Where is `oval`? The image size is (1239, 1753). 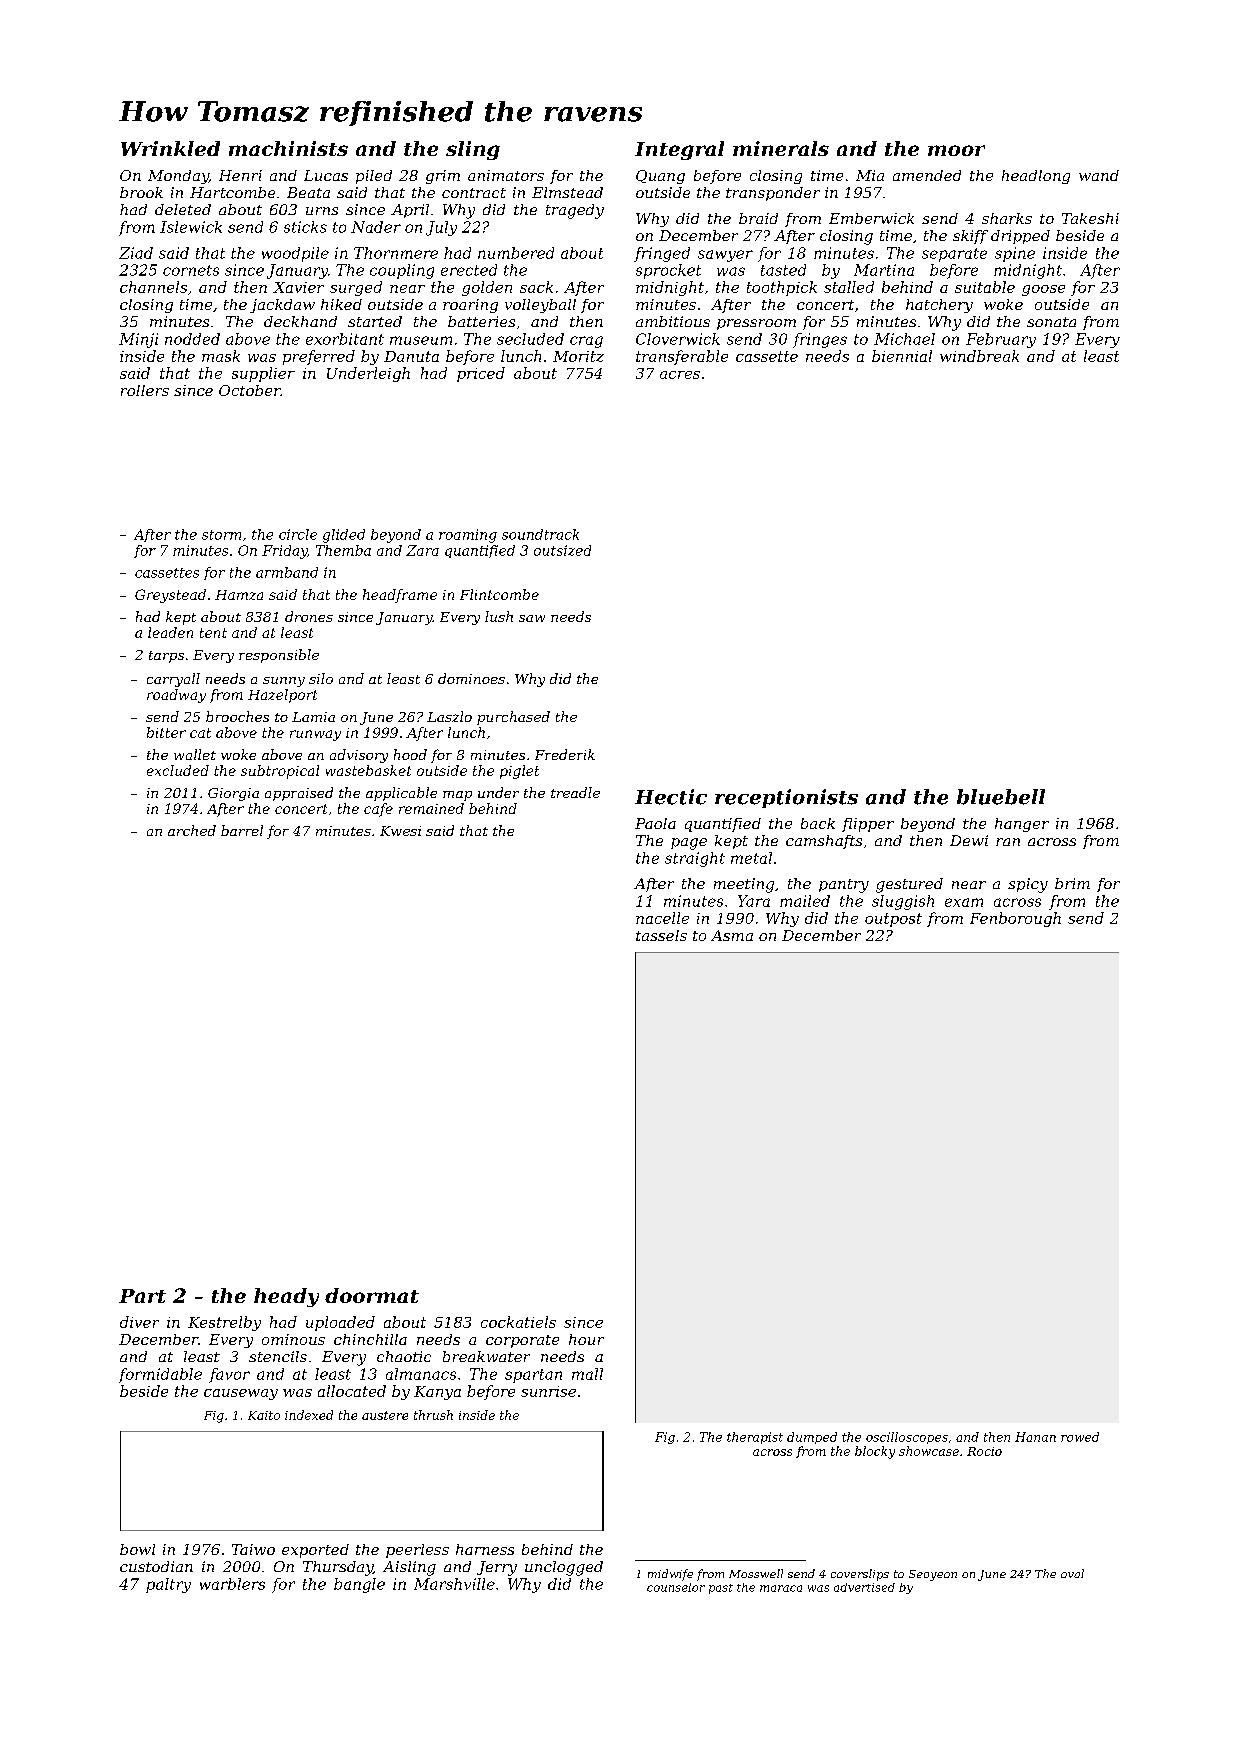 oval is located at coordinates (1072, 1573).
